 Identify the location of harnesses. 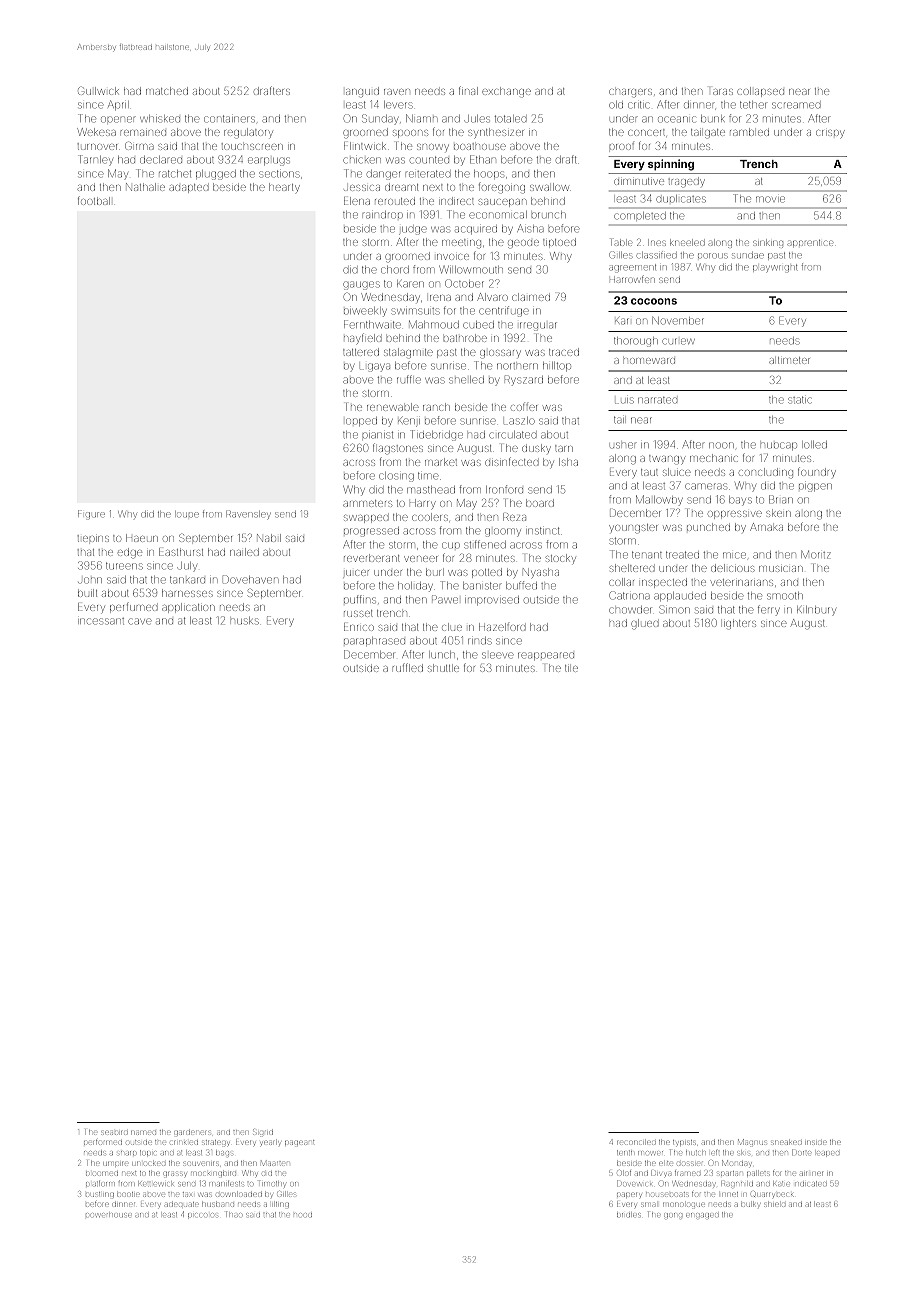
(187, 593).
